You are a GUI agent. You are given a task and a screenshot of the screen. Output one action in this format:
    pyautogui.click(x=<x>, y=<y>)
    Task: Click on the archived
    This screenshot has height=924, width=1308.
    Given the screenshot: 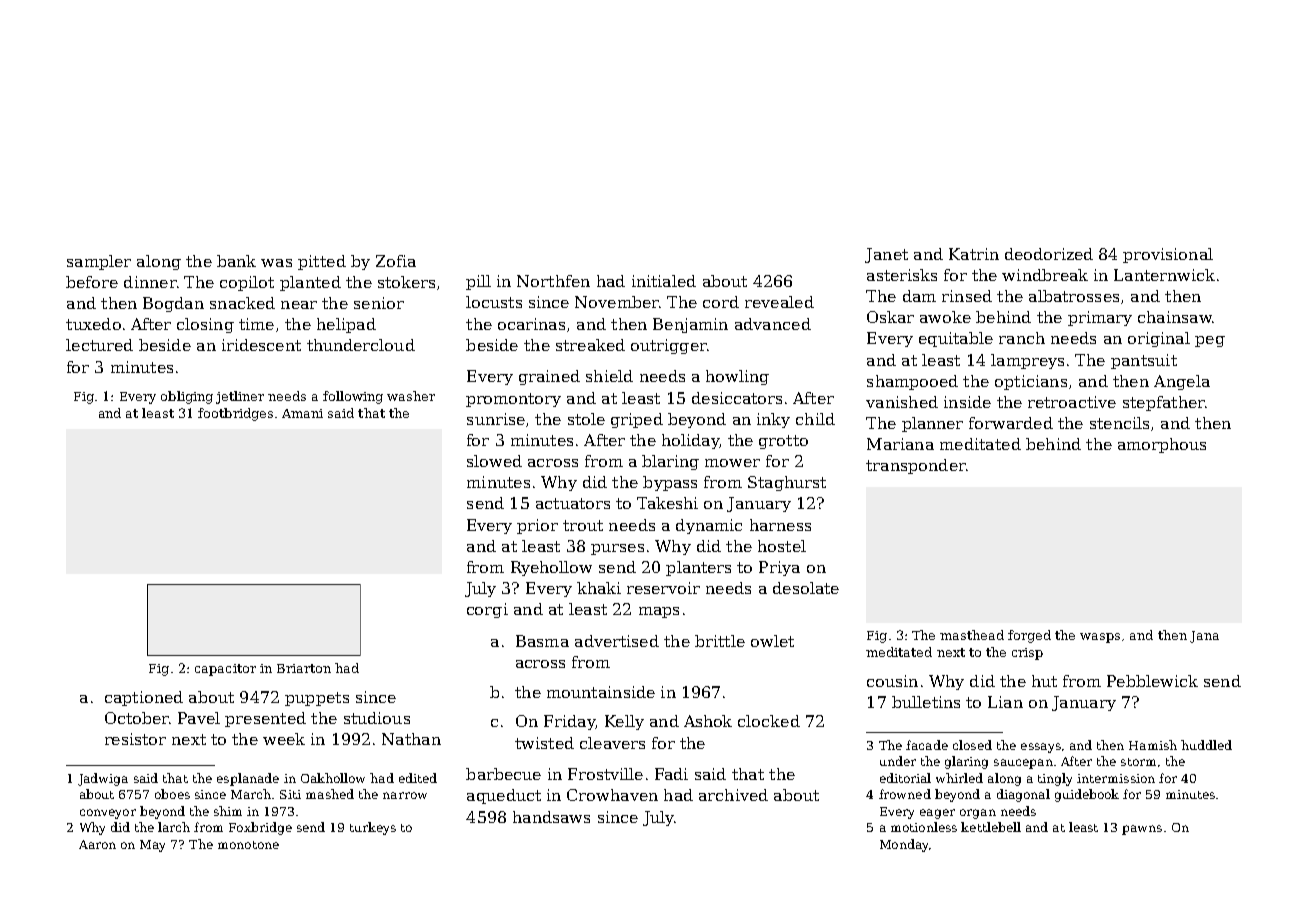 What is the action you would take?
    pyautogui.click(x=733, y=795)
